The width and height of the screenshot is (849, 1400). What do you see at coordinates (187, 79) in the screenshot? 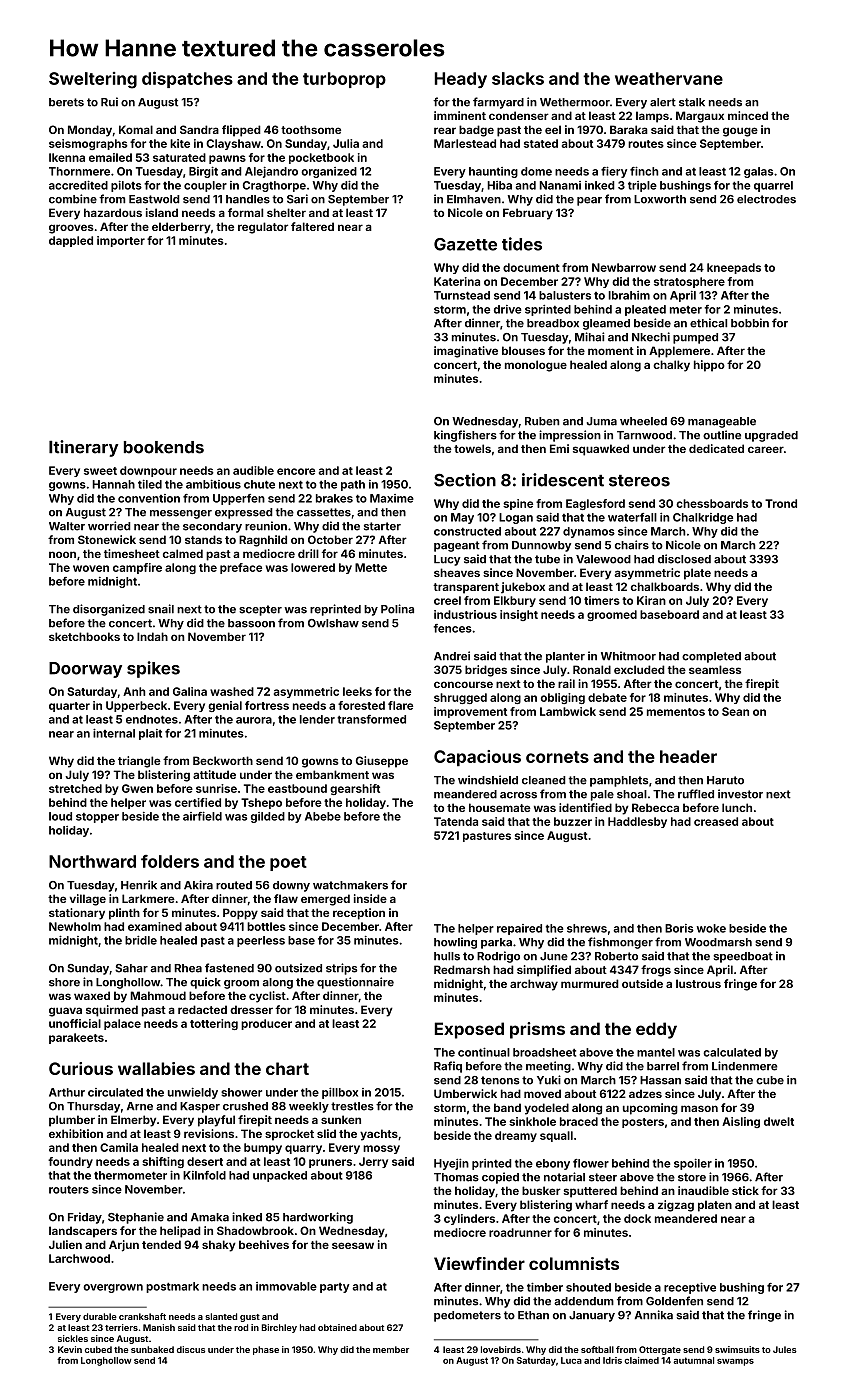
I see `dispatches` at bounding box center [187, 79].
